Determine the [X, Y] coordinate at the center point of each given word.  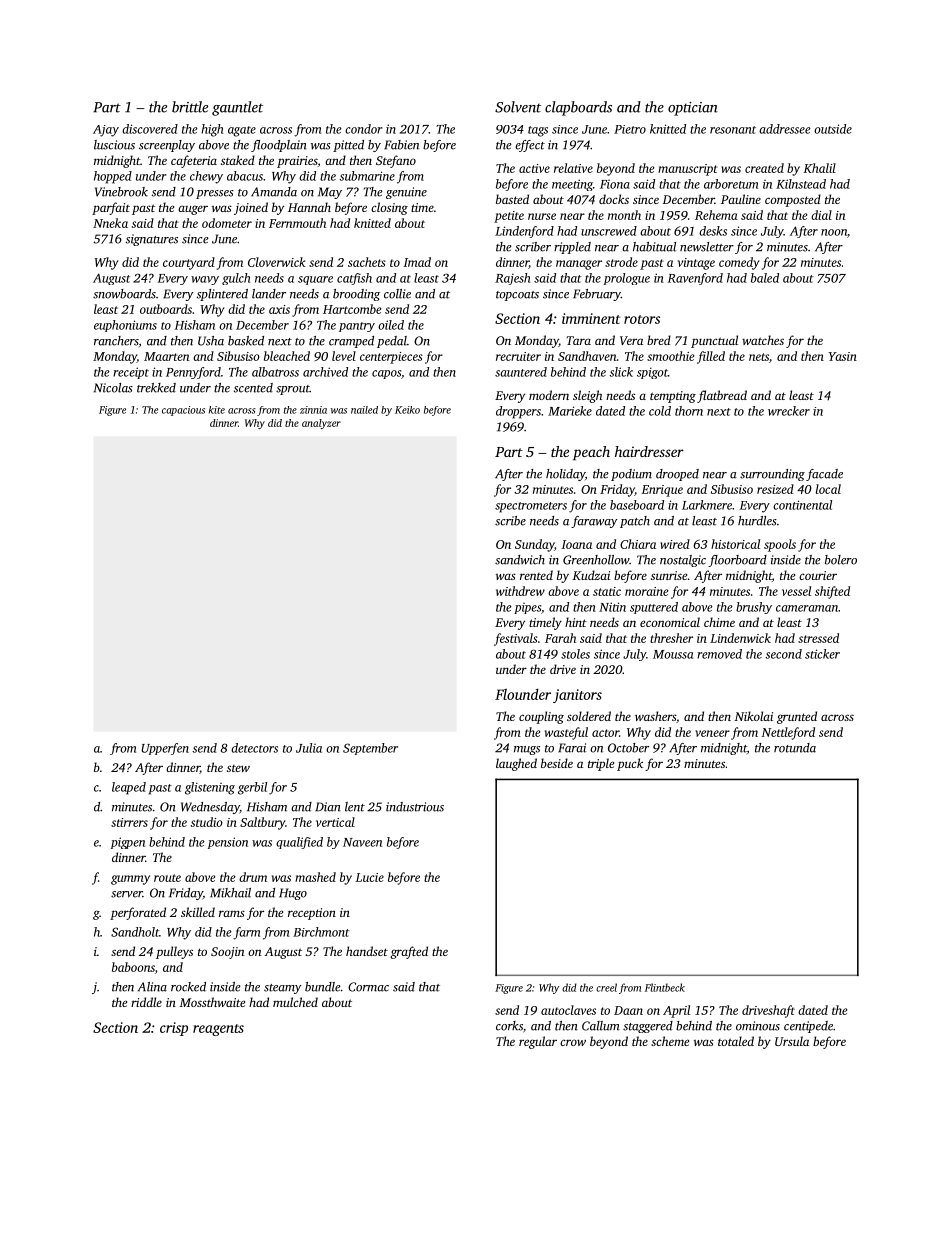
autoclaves [568, 1010]
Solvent [518, 107]
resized [775, 489]
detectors [254, 748]
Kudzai [591, 575]
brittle [190, 107]
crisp [174, 1029]
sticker [822, 654]
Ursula [792, 1041]
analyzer [321, 424]
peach [591, 453]
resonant [733, 130]
